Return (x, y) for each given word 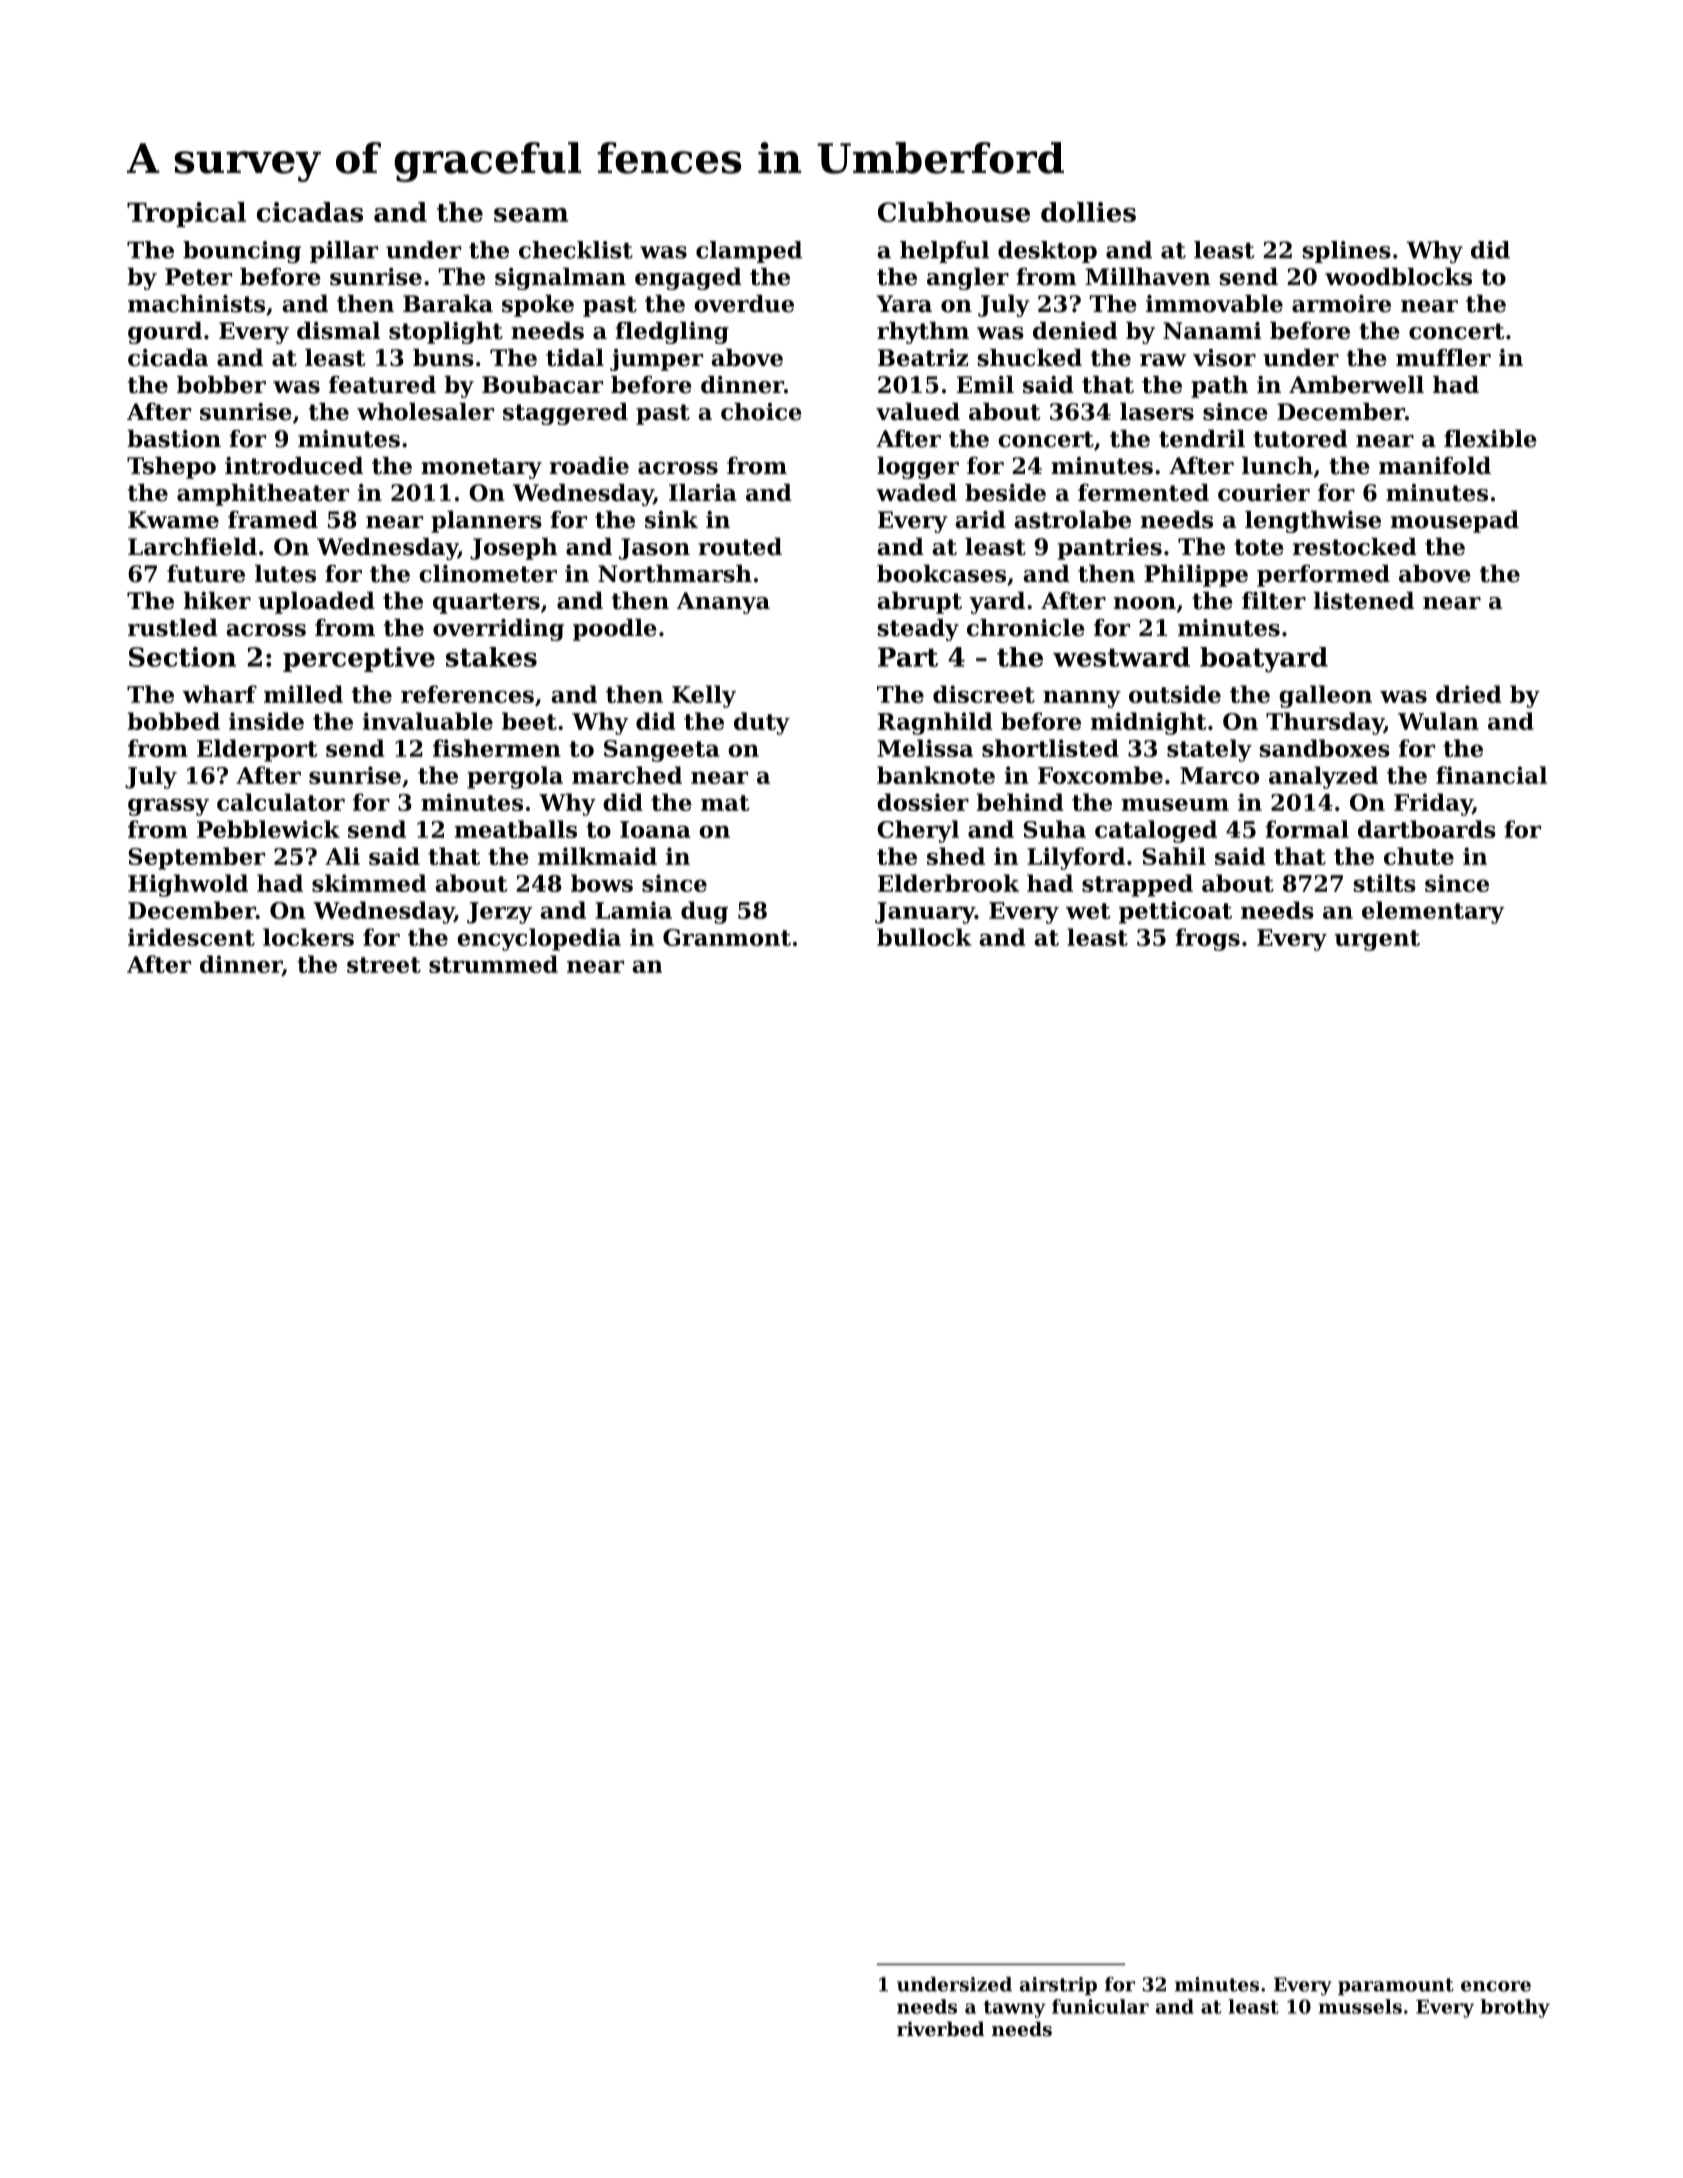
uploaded (316, 603)
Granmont (727, 937)
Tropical (186, 214)
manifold (1435, 466)
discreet (984, 694)
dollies (1088, 212)
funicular (1100, 2006)
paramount (1396, 1986)
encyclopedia (539, 939)
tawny (1015, 2009)
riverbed (940, 2028)
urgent (1377, 940)
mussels (1360, 2006)
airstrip (1058, 1986)
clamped (749, 252)
